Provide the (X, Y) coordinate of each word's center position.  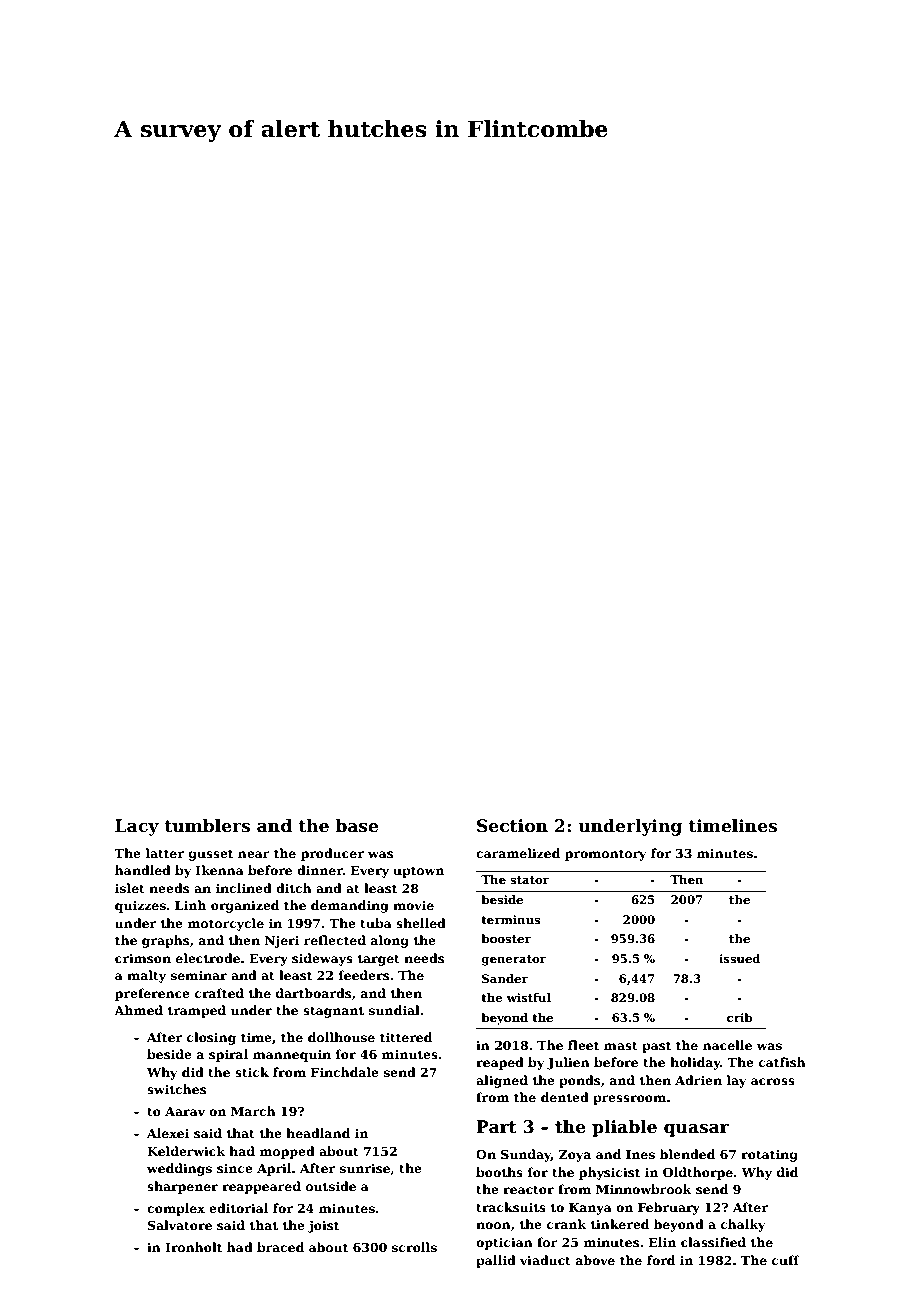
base (356, 826)
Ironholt (194, 1247)
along (390, 941)
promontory (605, 855)
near (254, 854)
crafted (219, 993)
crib (739, 1017)
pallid (496, 1261)
